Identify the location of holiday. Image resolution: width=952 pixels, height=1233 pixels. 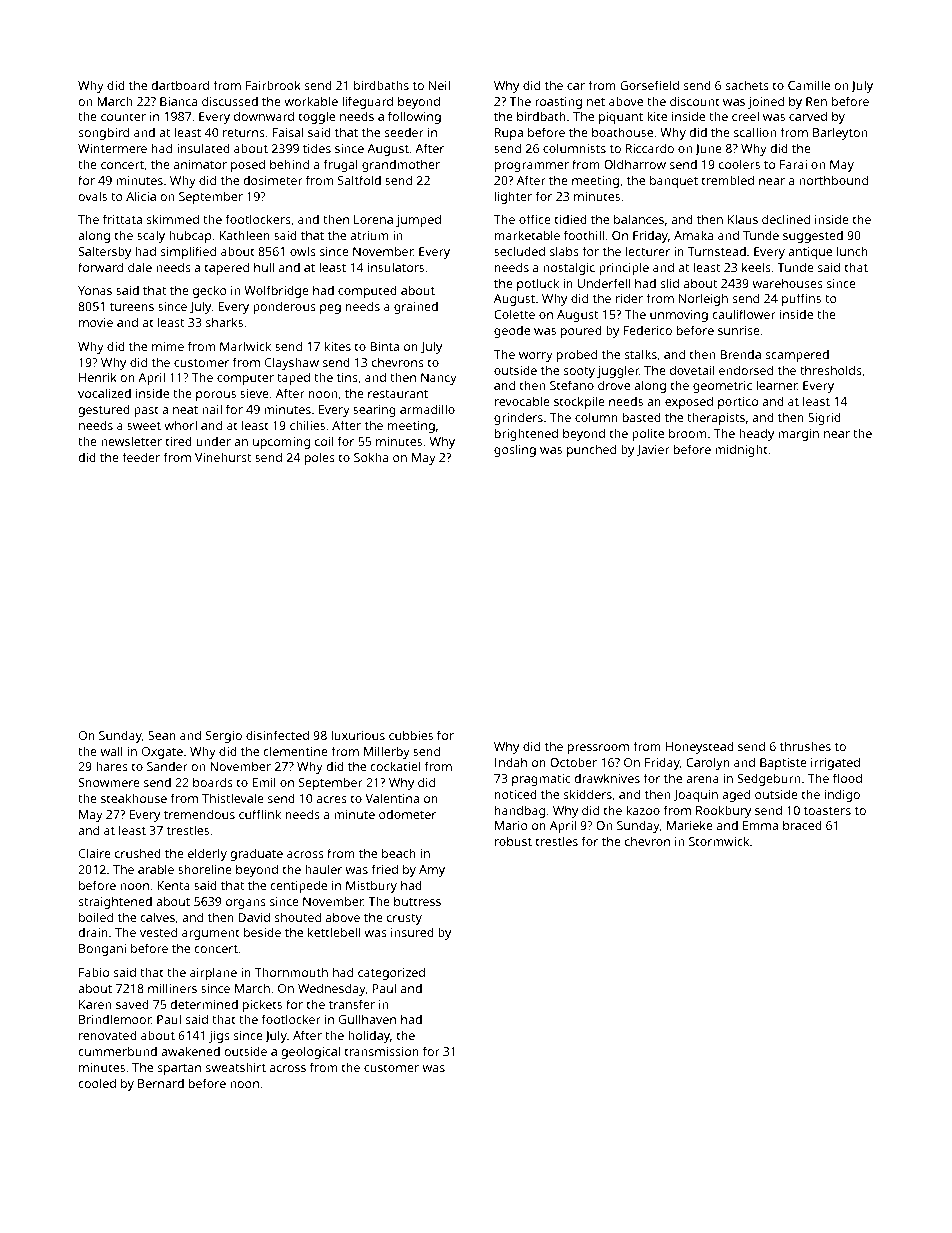
(369, 1036).
